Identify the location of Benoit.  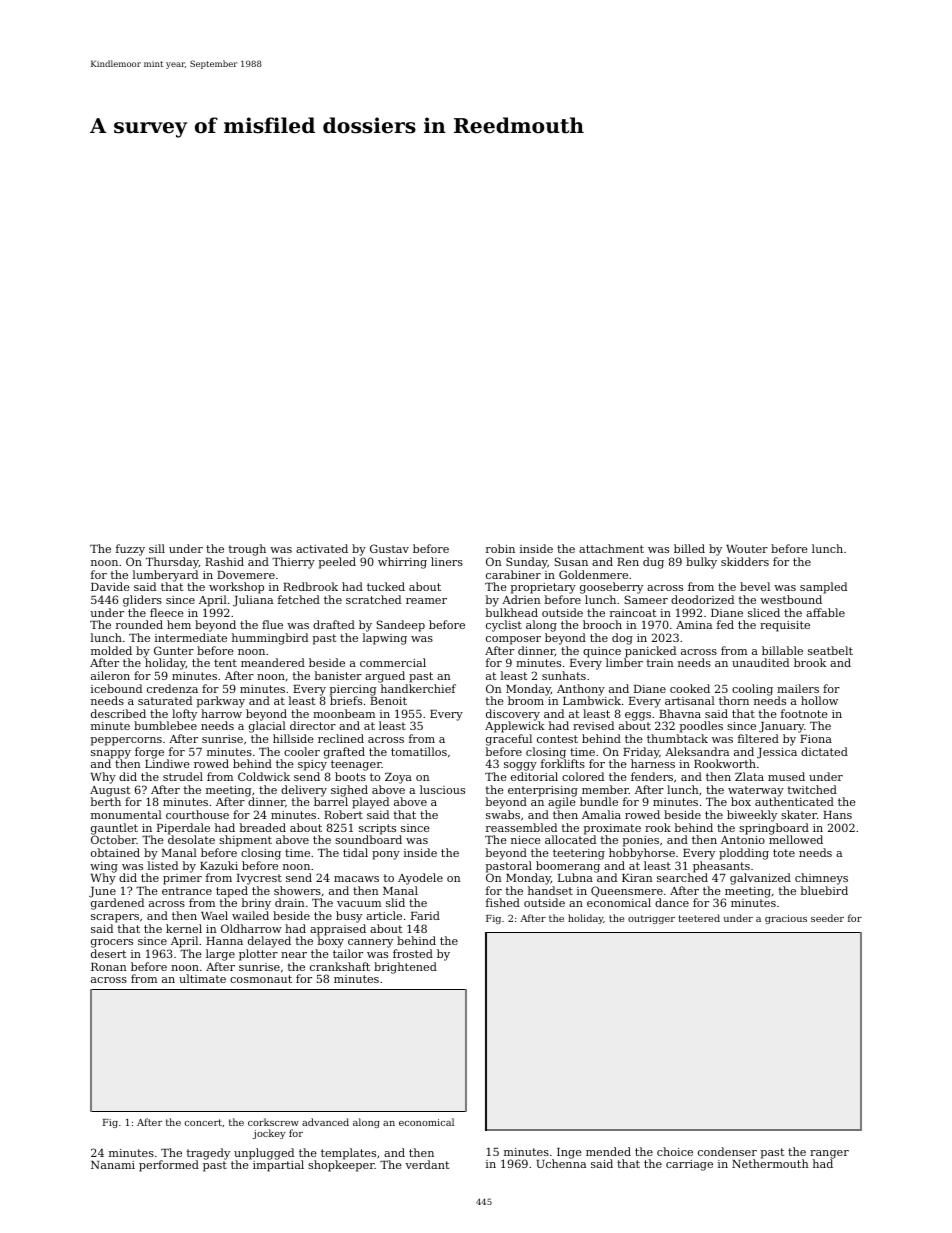
(388, 701).
